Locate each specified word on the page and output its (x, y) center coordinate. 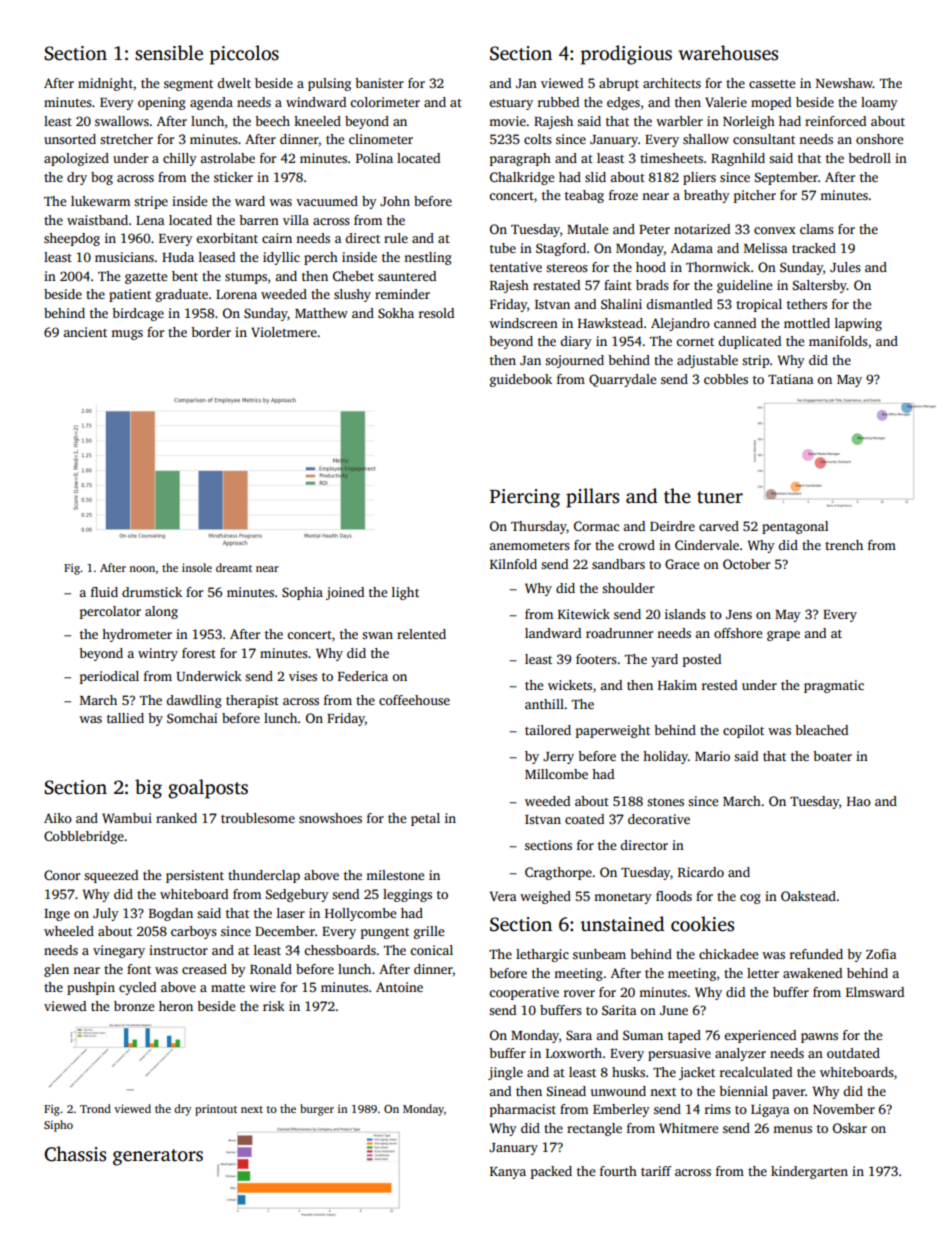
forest (199, 653)
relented (421, 634)
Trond (95, 1108)
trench (844, 545)
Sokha (396, 313)
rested (719, 685)
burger (317, 1110)
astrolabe (227, 158)
